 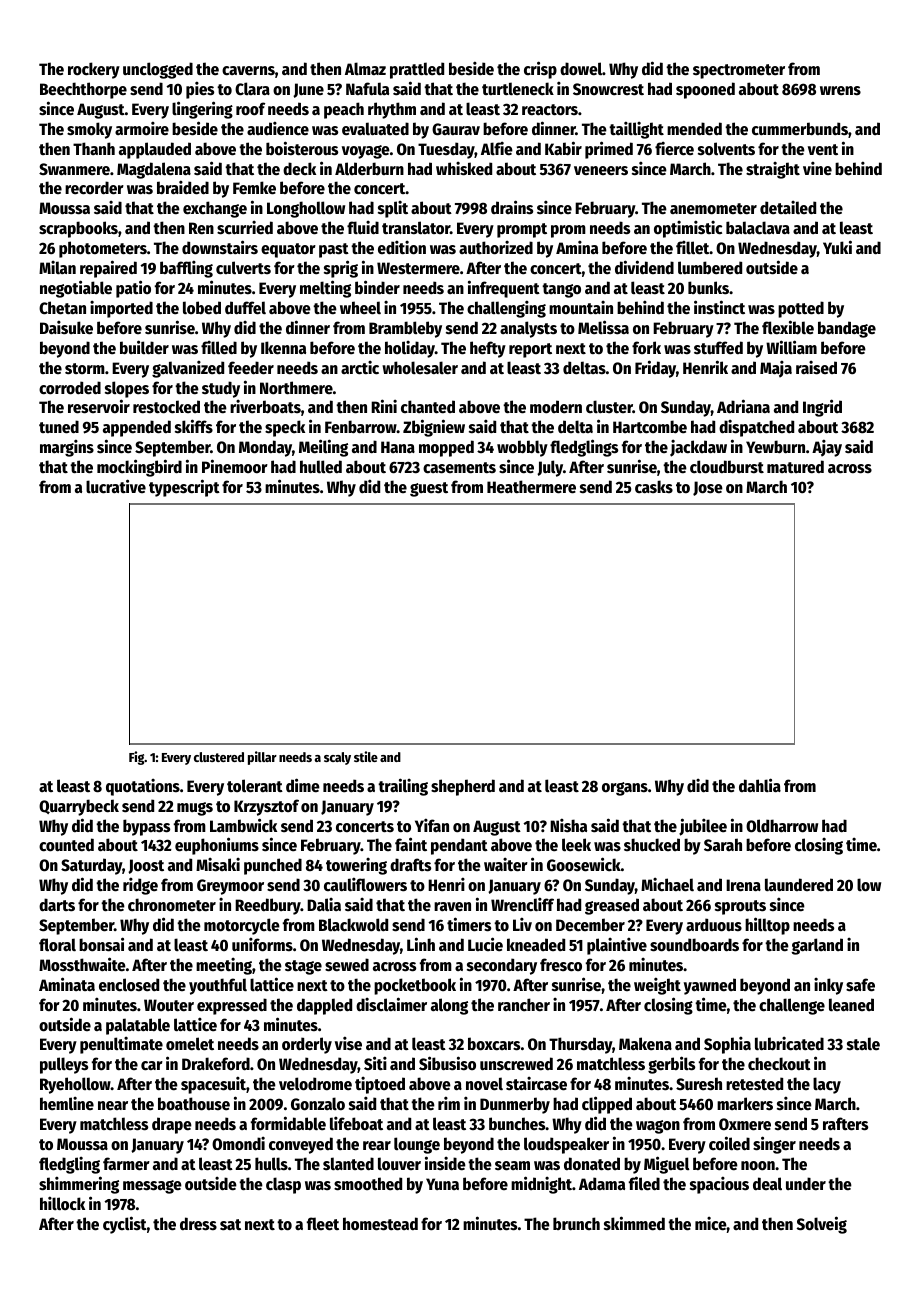 I want to click on Irena, so click(x=743, y=885).
